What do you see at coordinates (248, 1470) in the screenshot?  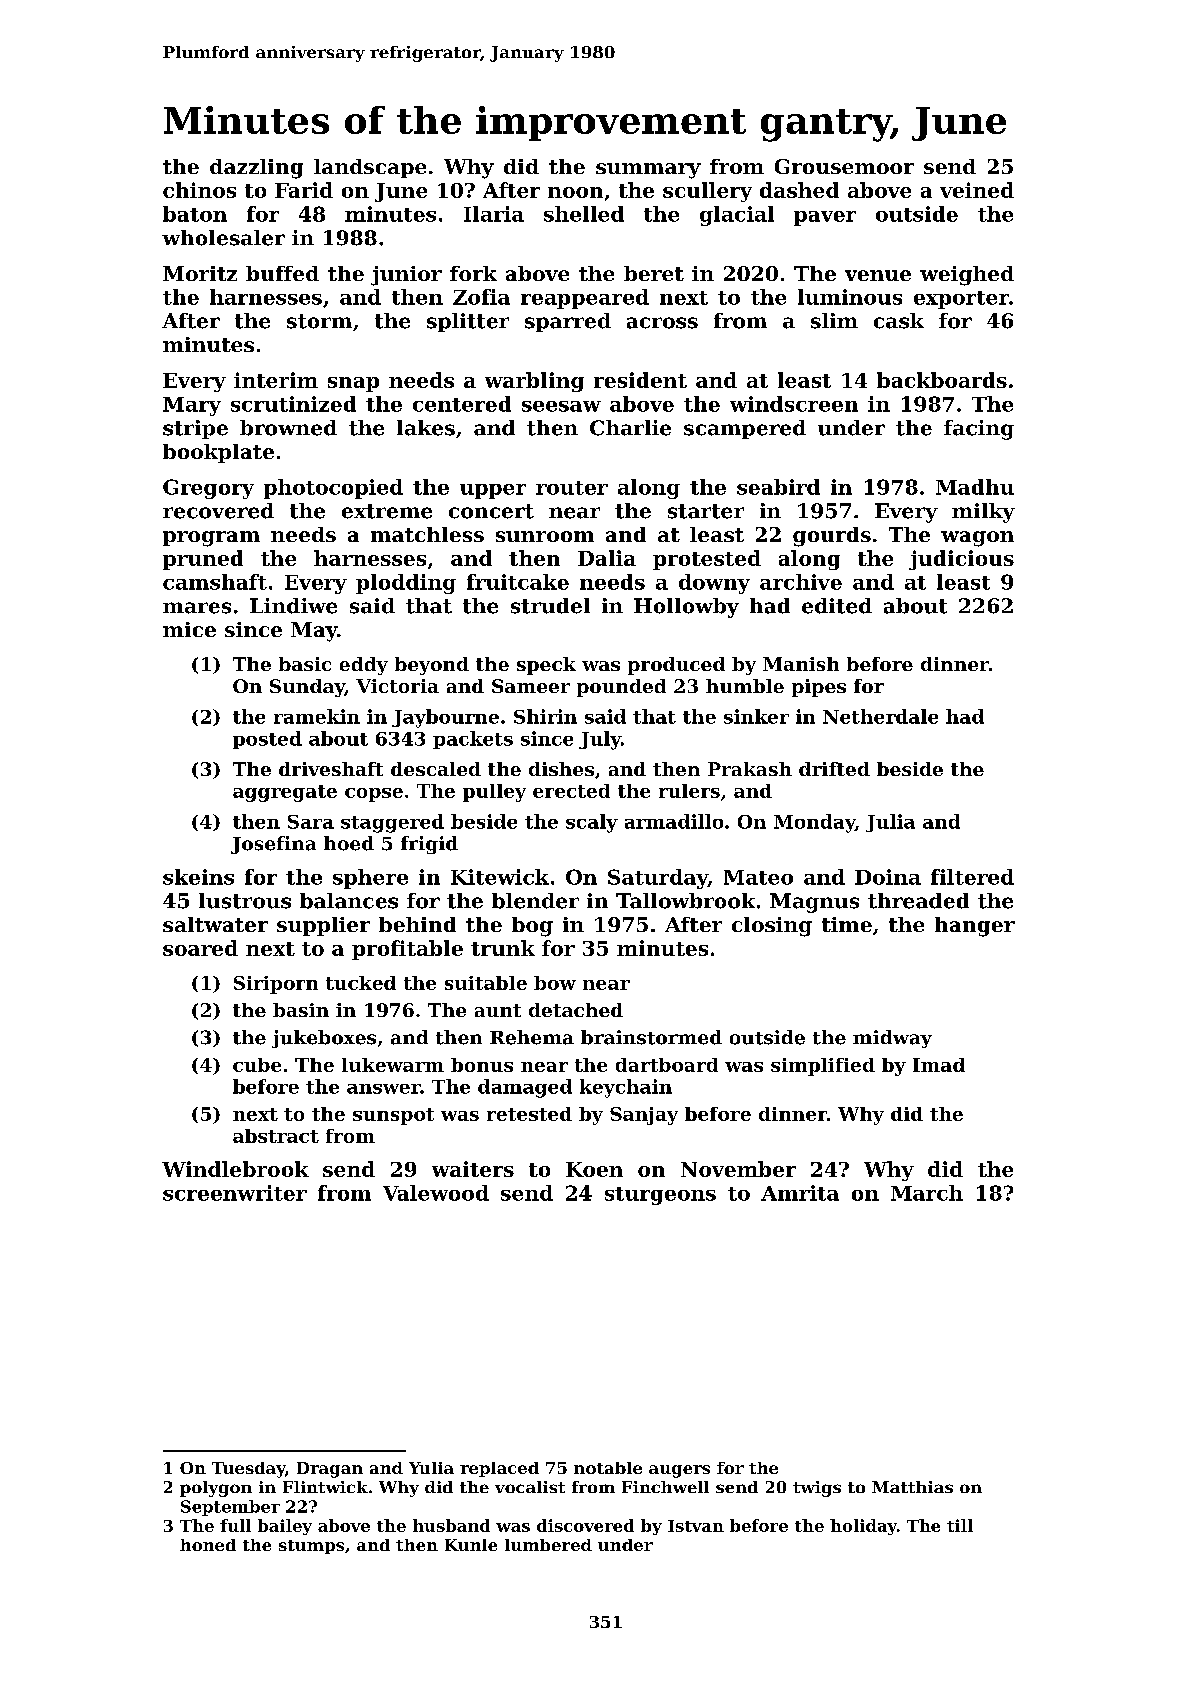 I see `Tuesday` at bounding box center [248, 1470].
